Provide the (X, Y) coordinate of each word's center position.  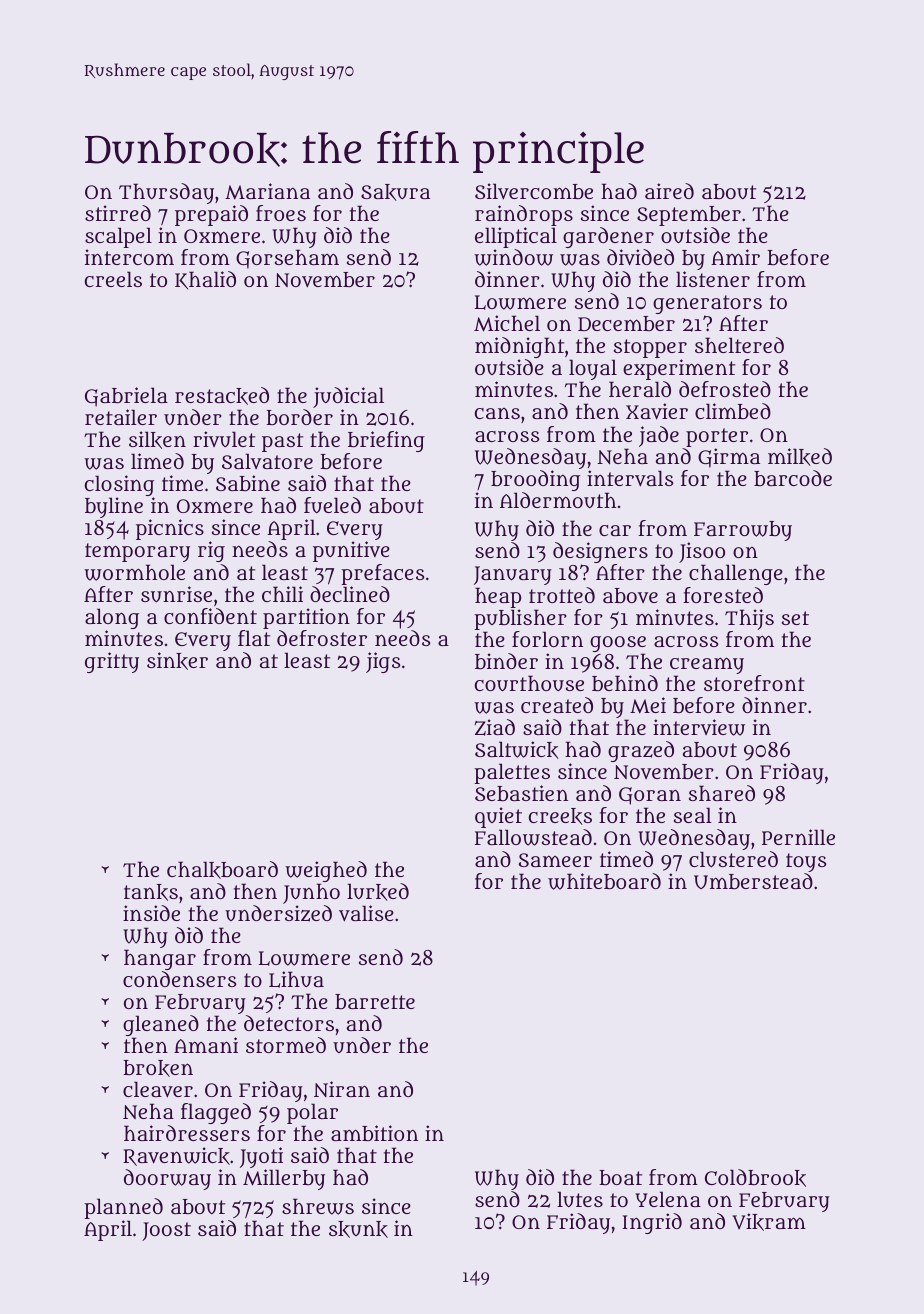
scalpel (118, 237)
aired (669, 191)
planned (123, 1208)
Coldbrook (755, 1178)
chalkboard (222, 870)
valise (366, 913)
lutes (580, 1199)
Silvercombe (534, 191)
